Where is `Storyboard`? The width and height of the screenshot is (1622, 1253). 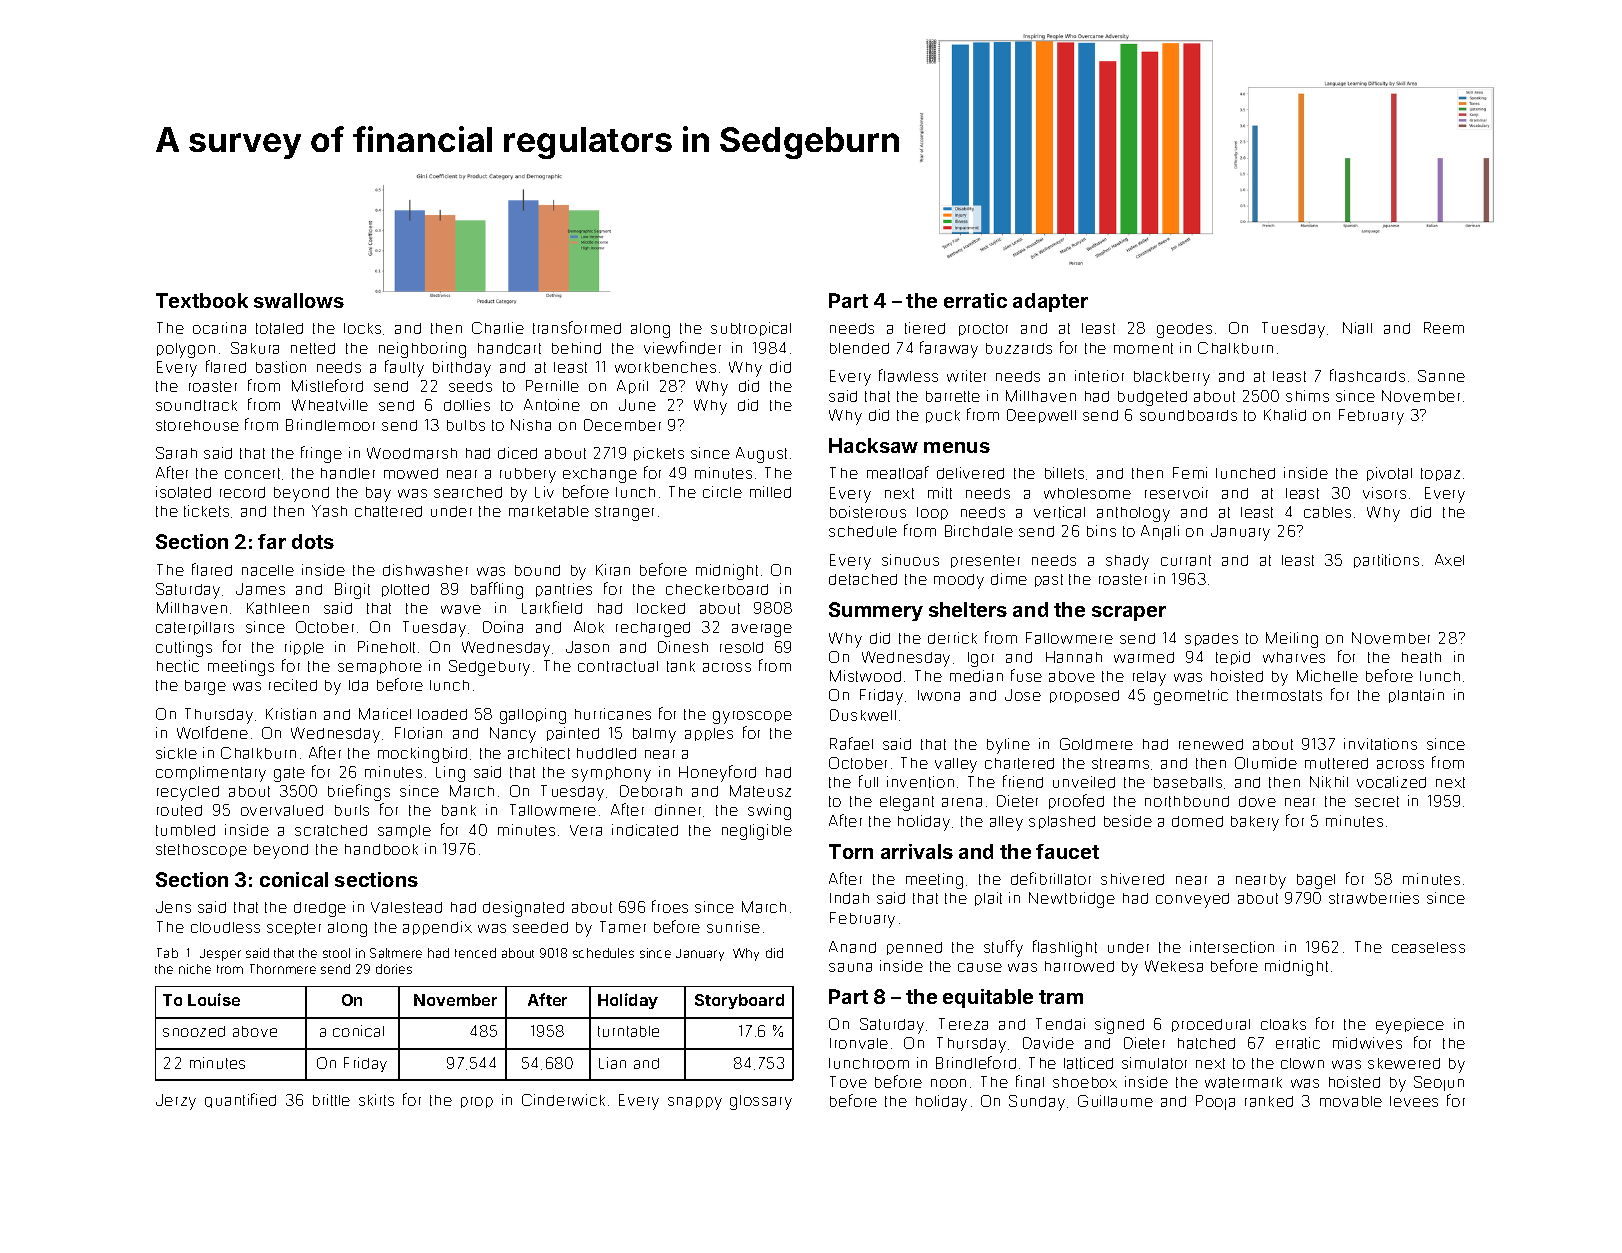 Storyboard is located at coordinates (739, 1001).
